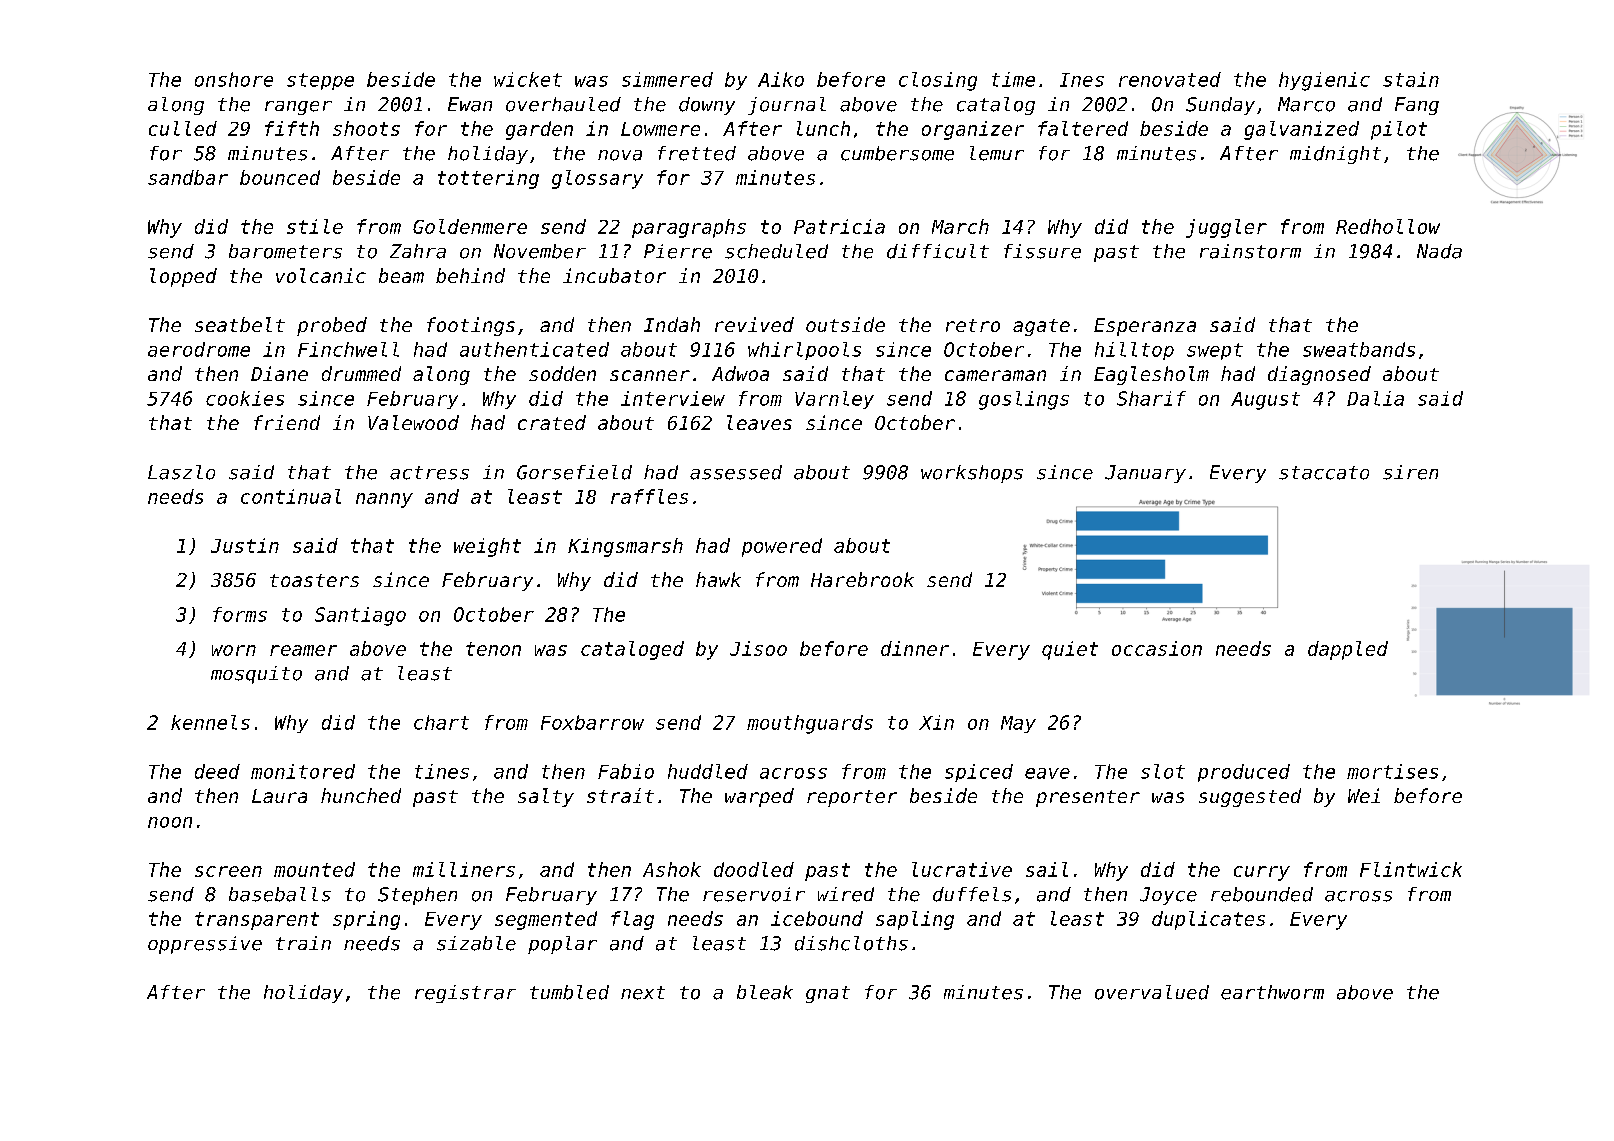  I want to click on faltered, so click(1083, 128).
